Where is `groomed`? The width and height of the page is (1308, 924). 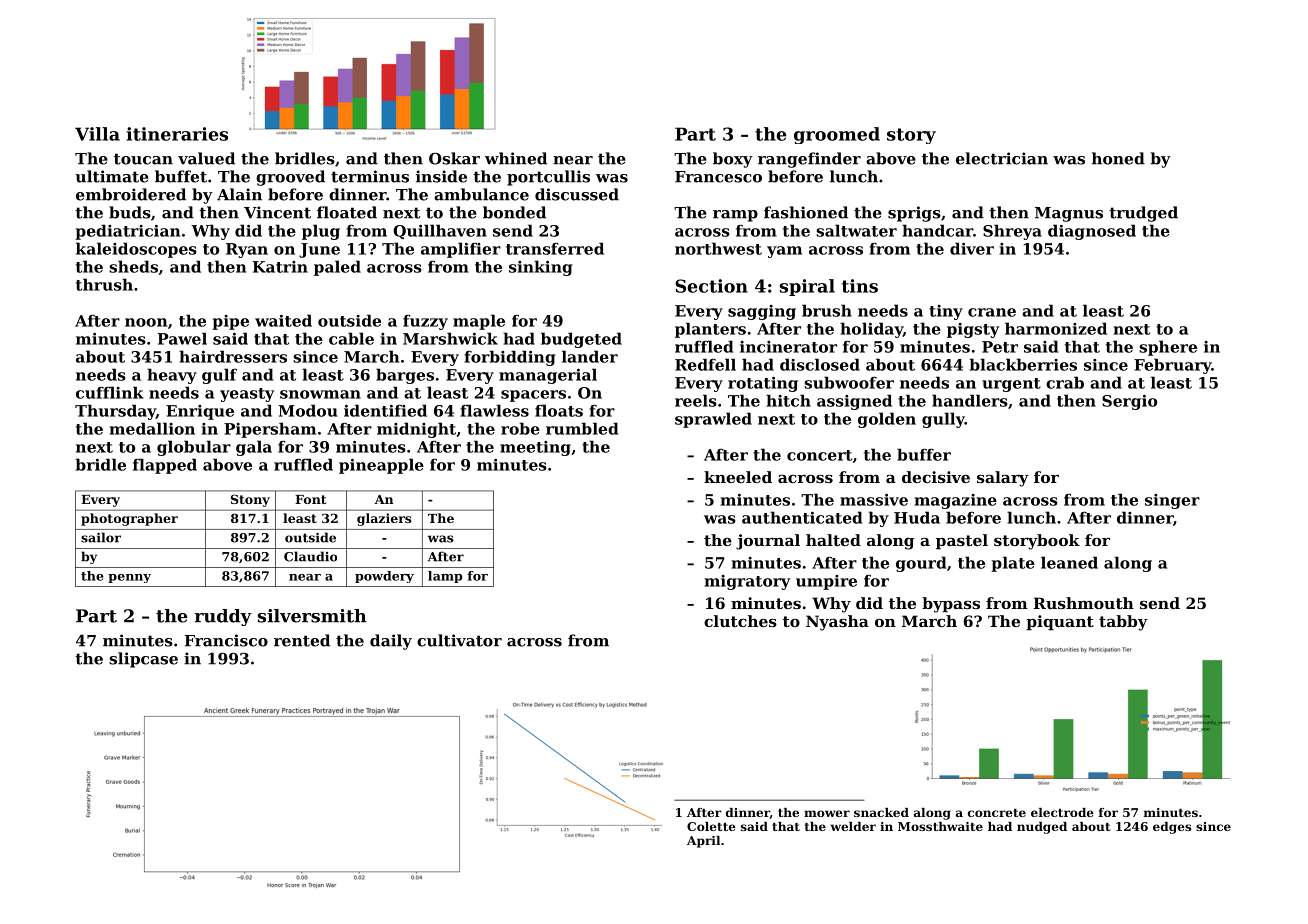 groomed is located at coordinates (837, 135).
